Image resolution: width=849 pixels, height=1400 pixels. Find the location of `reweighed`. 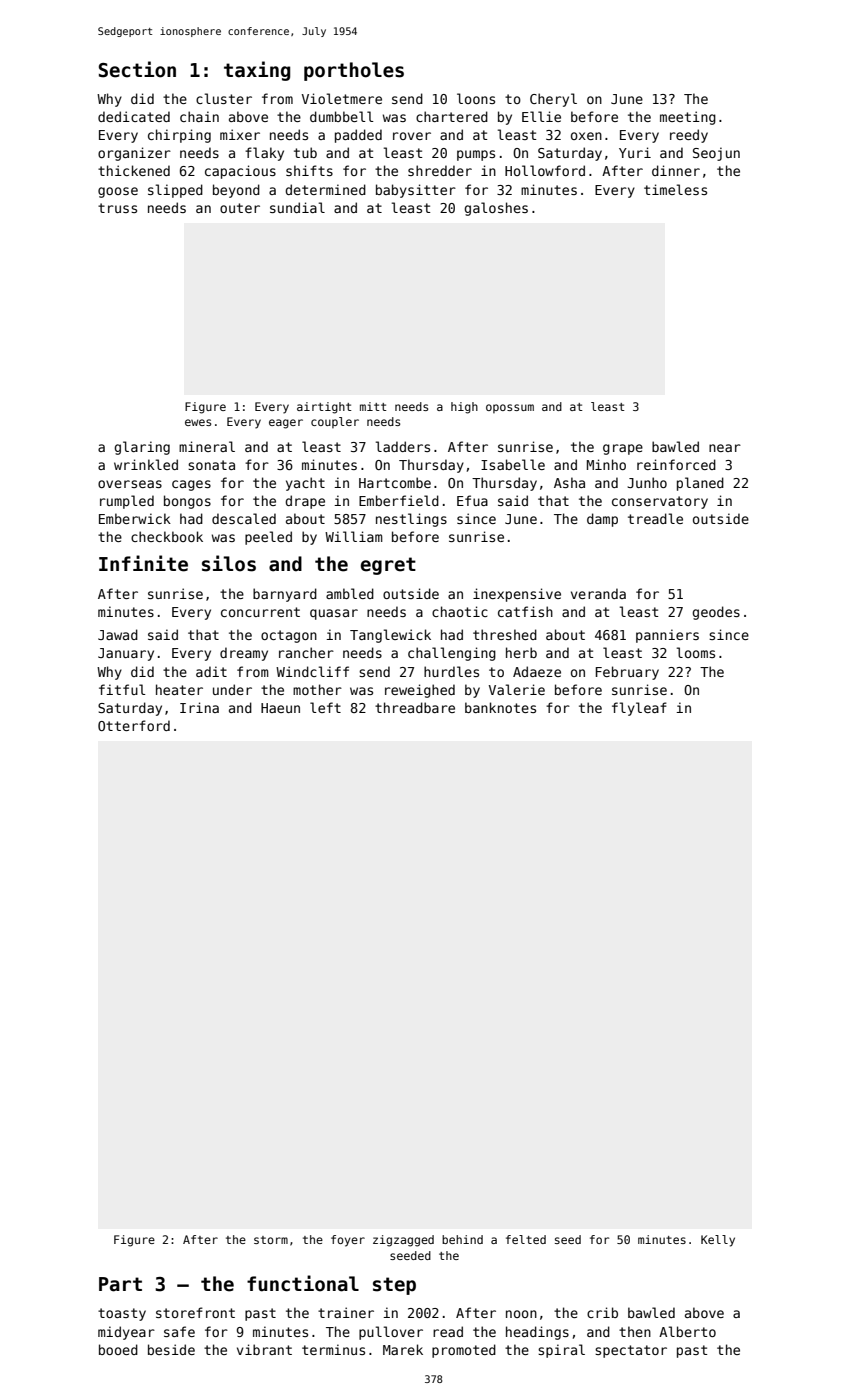

reweighed is located at coordinates (420, 691).
